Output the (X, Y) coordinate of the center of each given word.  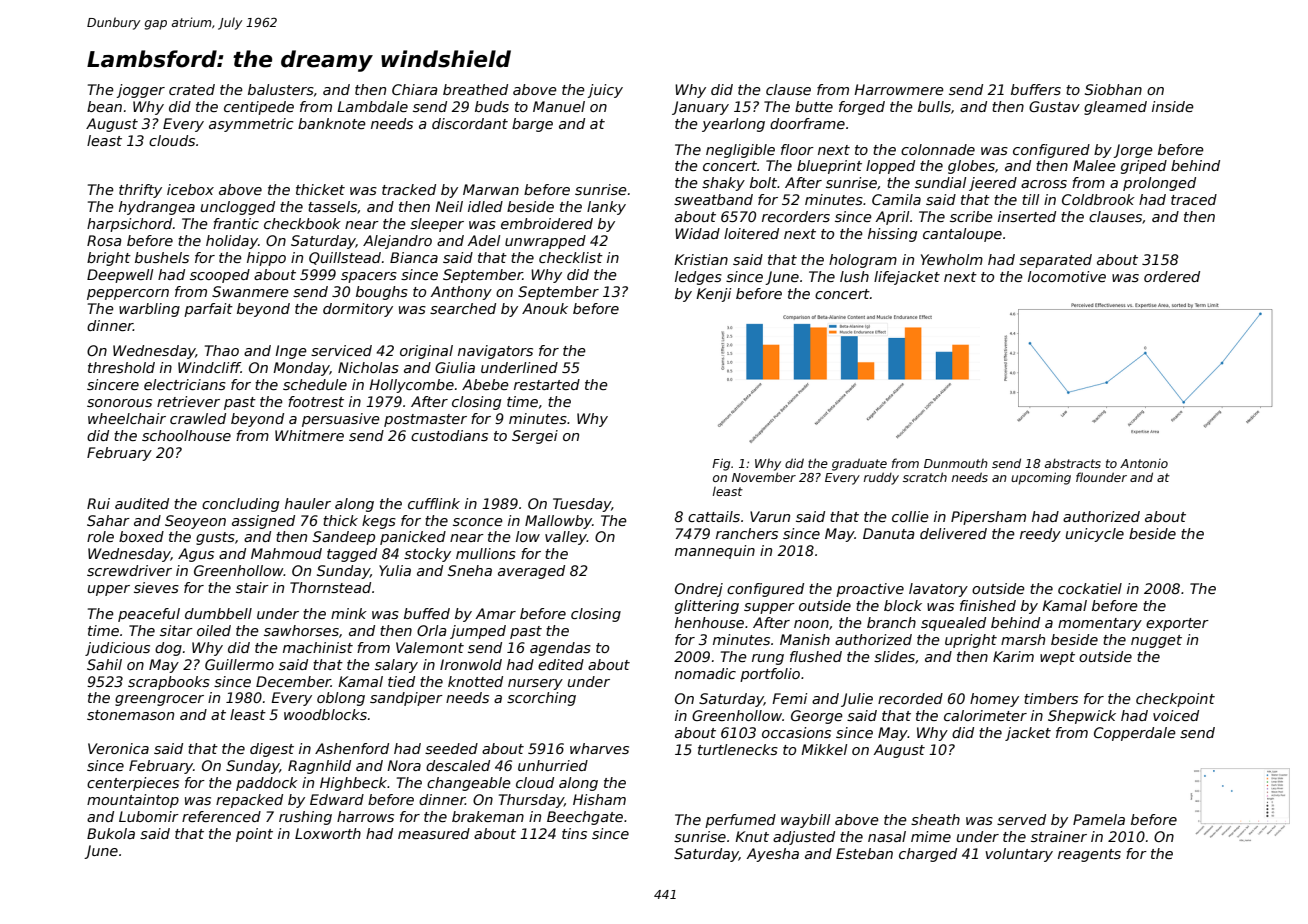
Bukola (111, 833)
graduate (859, 464)
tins (574, 833)
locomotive (1067, 276)
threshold (121, 367)
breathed (475, 89)
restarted (547, 384)
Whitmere (309, 435)
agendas (560, 649)
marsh (1023, 639)
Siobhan (1113, 89)
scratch (925, 477)
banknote (332, 123)
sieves (156, 587)
